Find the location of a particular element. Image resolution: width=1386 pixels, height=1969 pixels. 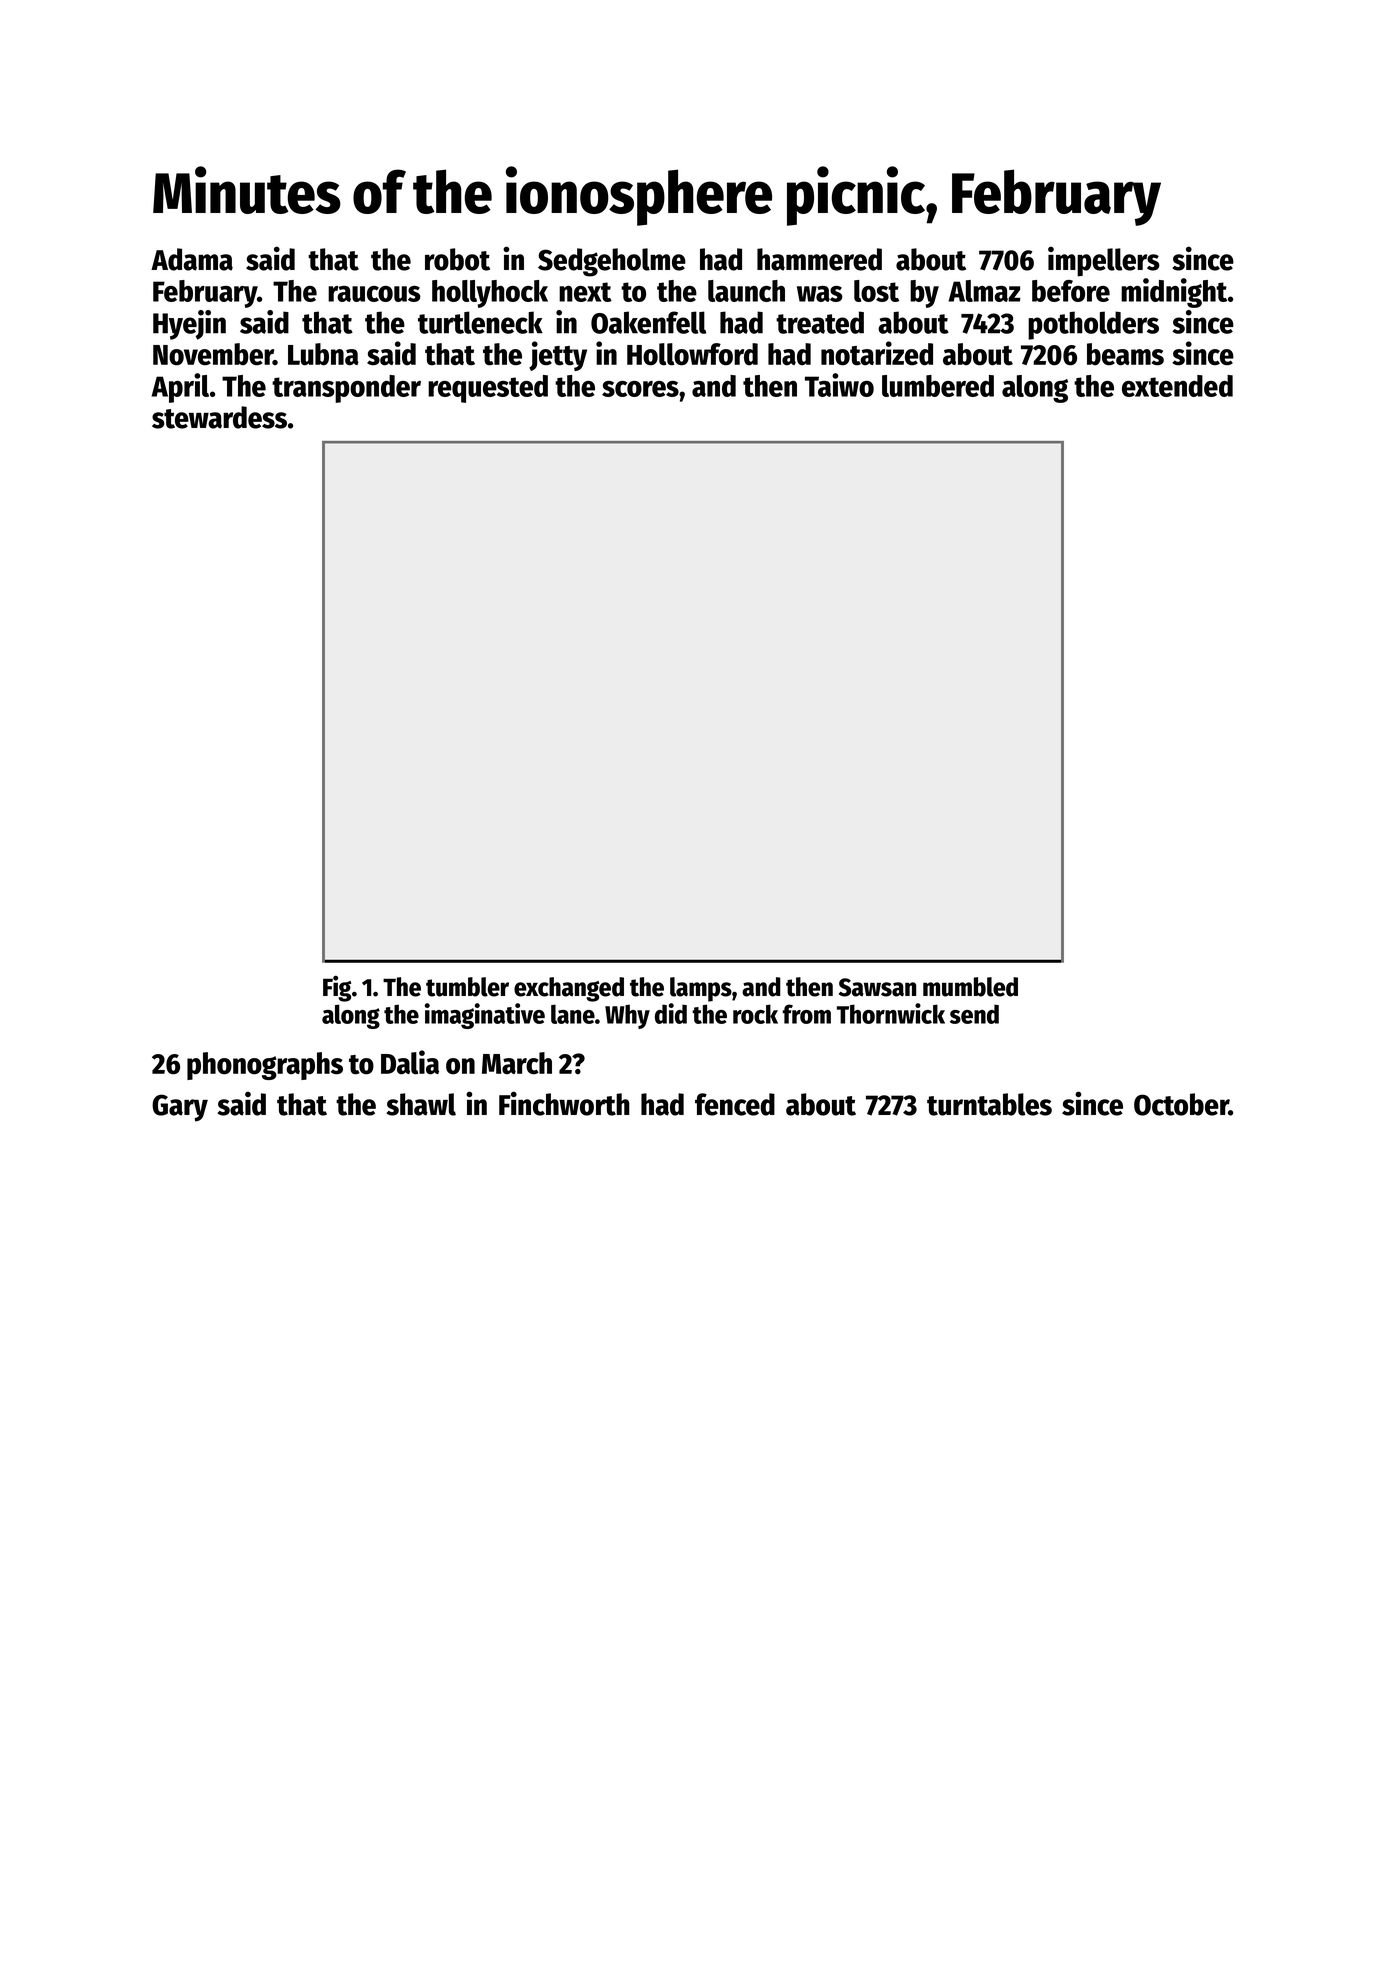

Gary is located at coordinates (180, 1108).
